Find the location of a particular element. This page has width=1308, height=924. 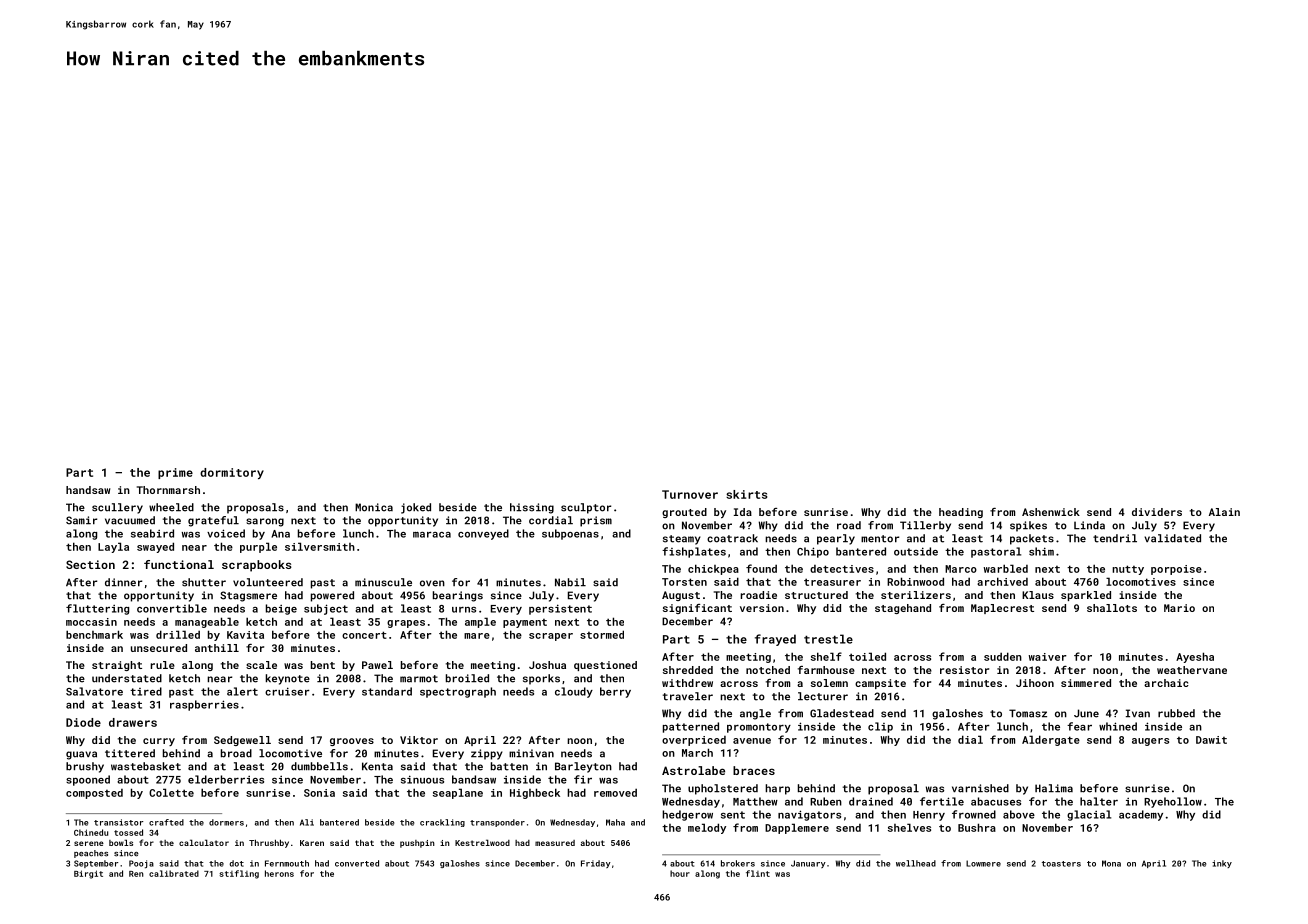

weathervane is located at coordinates (1192, 670).
